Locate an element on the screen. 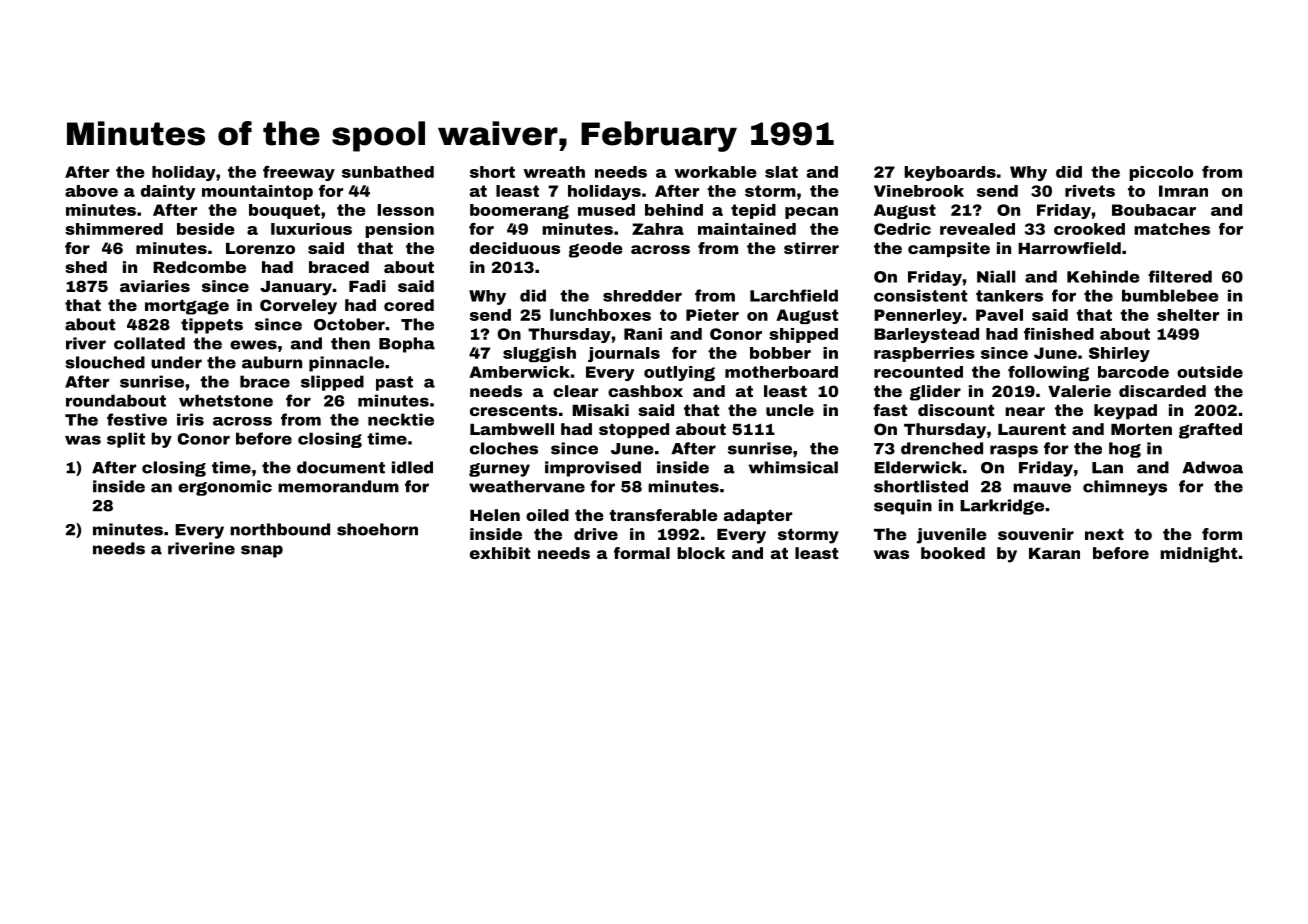  block is located at coordinates (701, 553).
